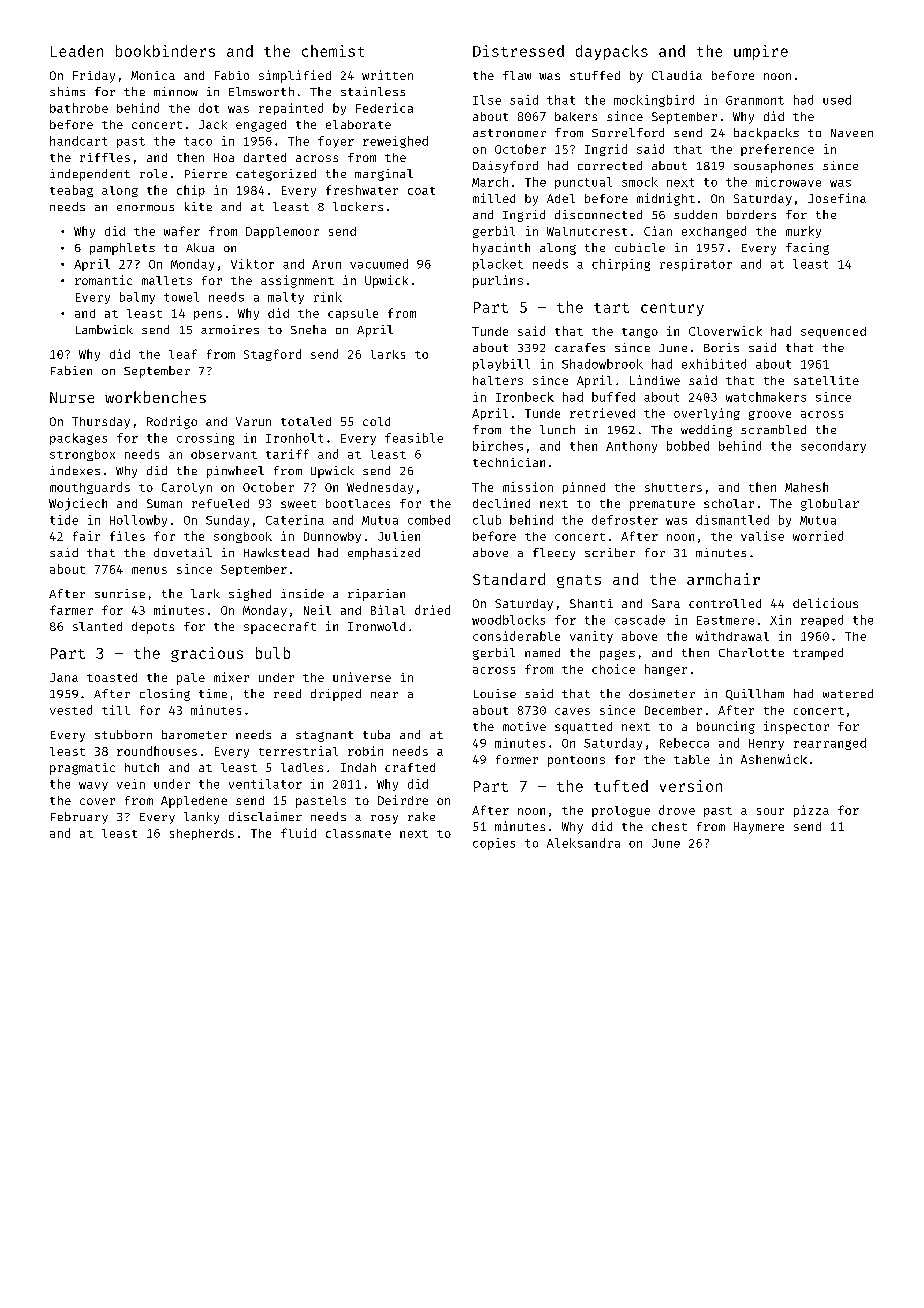 This screenshot has width=924, height=1308. Describe the element at coordinates (410, 767) in the screenshot. I see `crafted` at that location.
